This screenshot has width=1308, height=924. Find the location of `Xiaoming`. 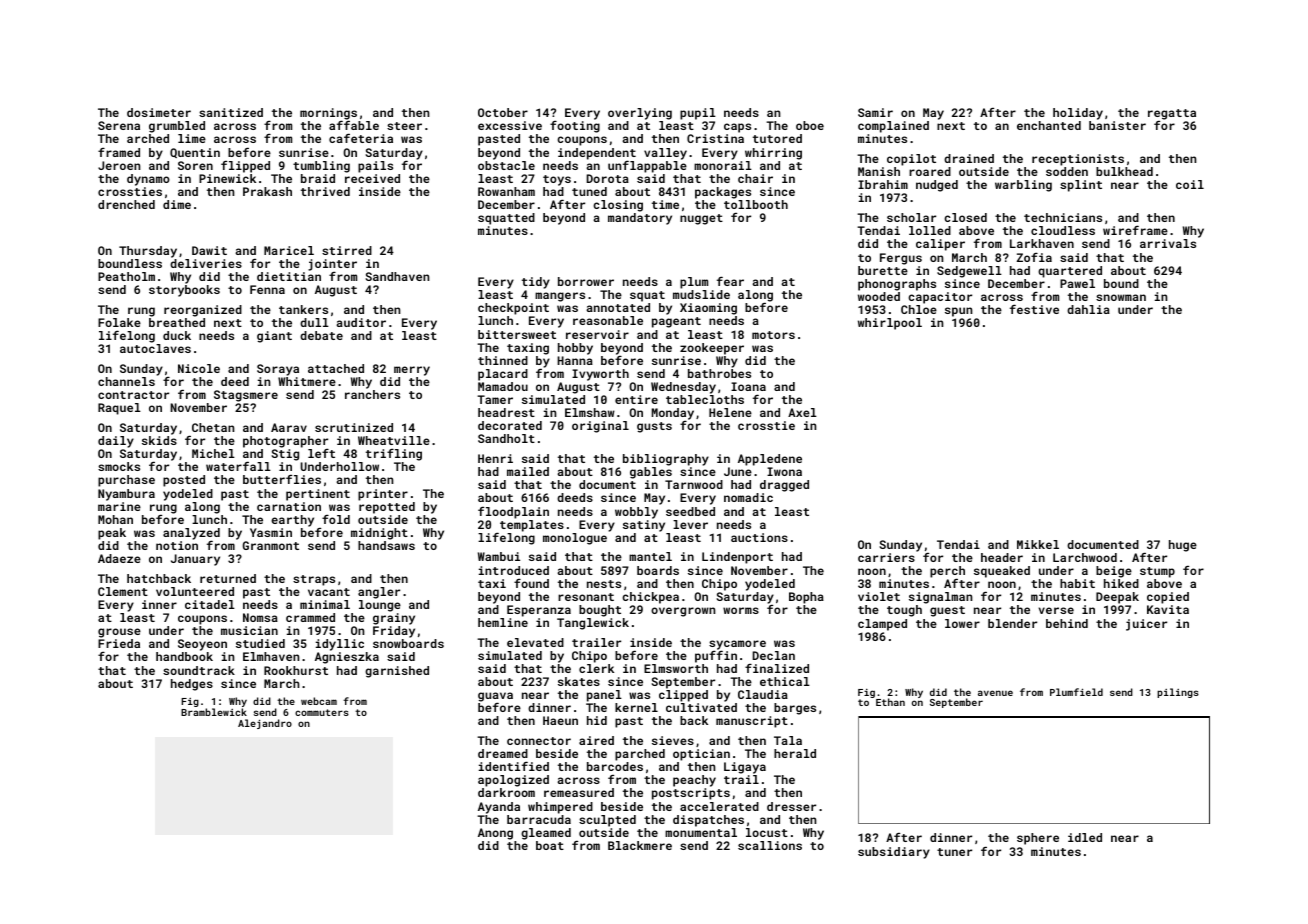

Xiaoming is located at coordinates (708, 309).
